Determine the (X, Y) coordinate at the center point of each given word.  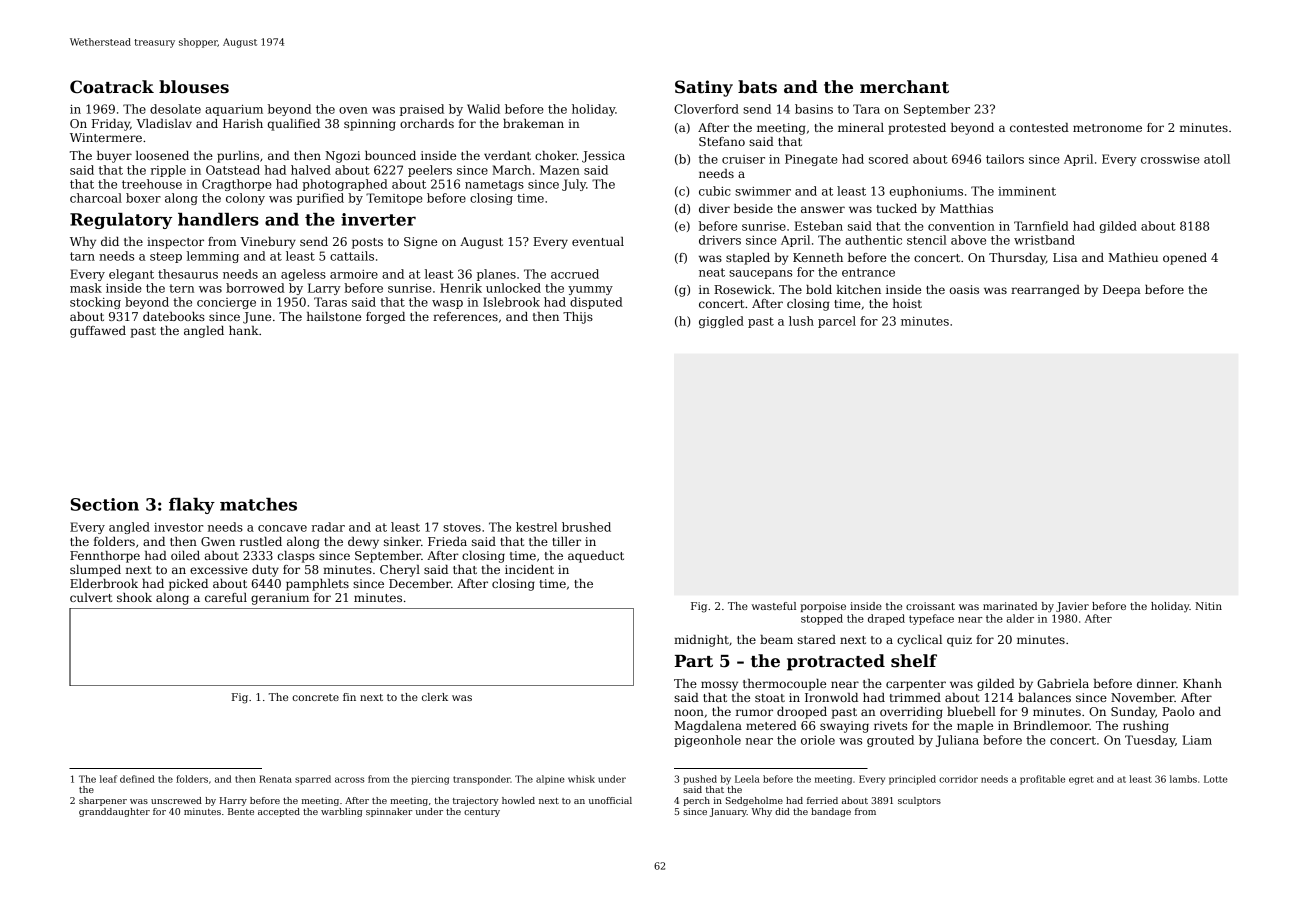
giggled (721, 322)
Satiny (704, 88)
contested (1039, 127)
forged (385, 318)
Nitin (1208, 606)
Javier (1072, 607)
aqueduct (596, 557)
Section (105, 504)
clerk (435, 697)
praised (422, 110)
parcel (837, 322)
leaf (108, 779)
